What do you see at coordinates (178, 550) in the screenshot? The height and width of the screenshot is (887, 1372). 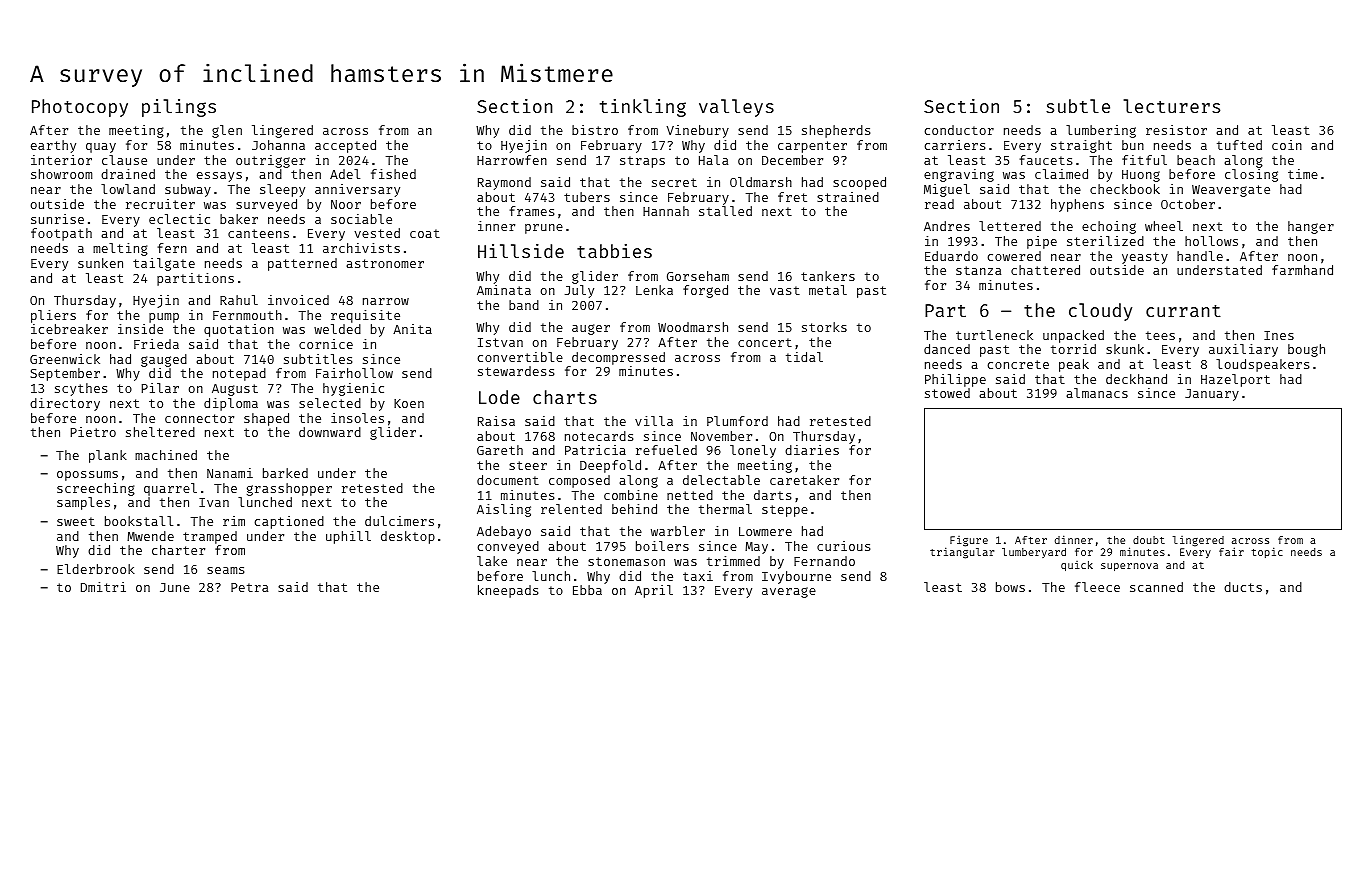 I see `charter` at bounding box center [178, 550].
